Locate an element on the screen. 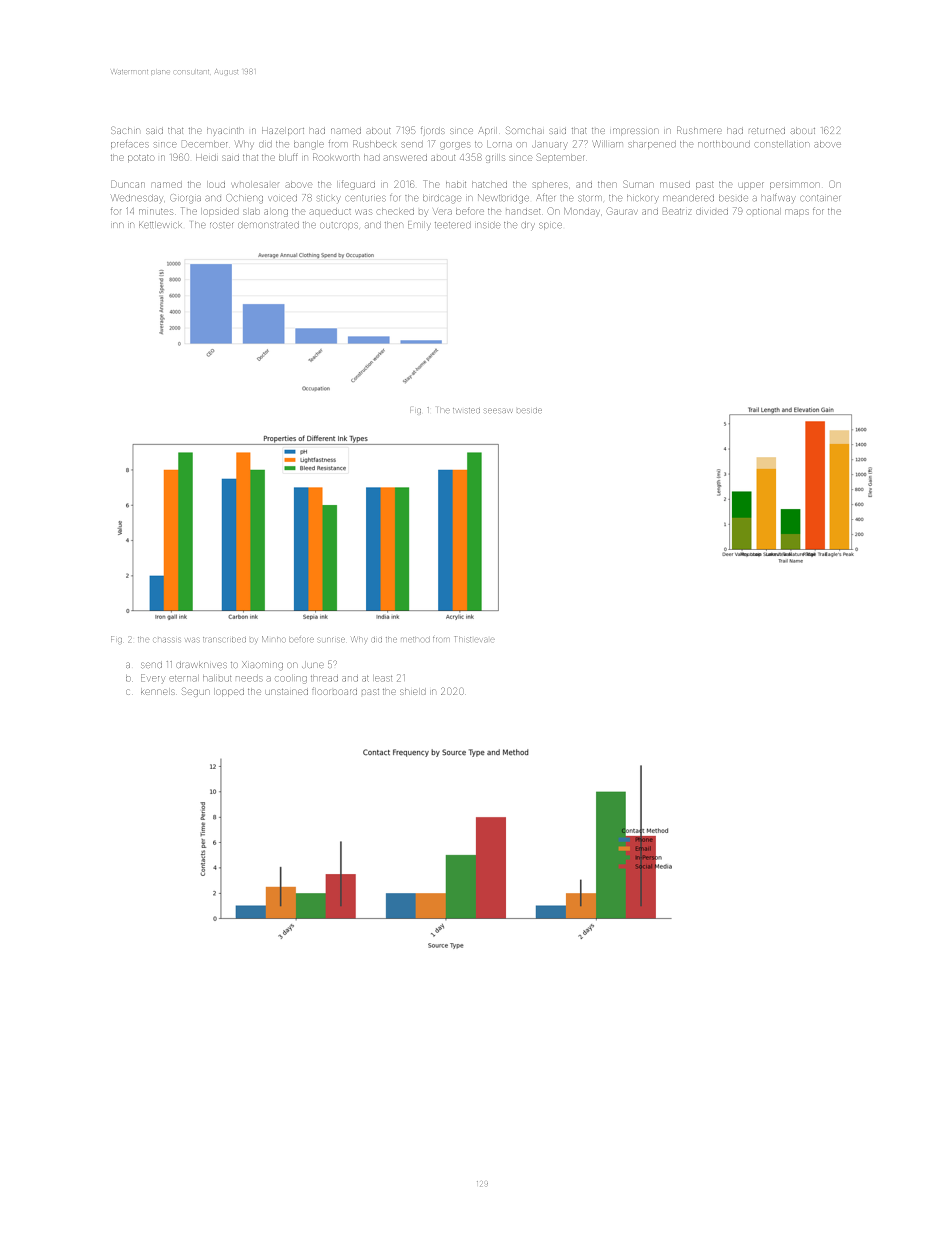 The width and height of the screenshot is (952, 1233). thread is located at coordinates (324, 679).
